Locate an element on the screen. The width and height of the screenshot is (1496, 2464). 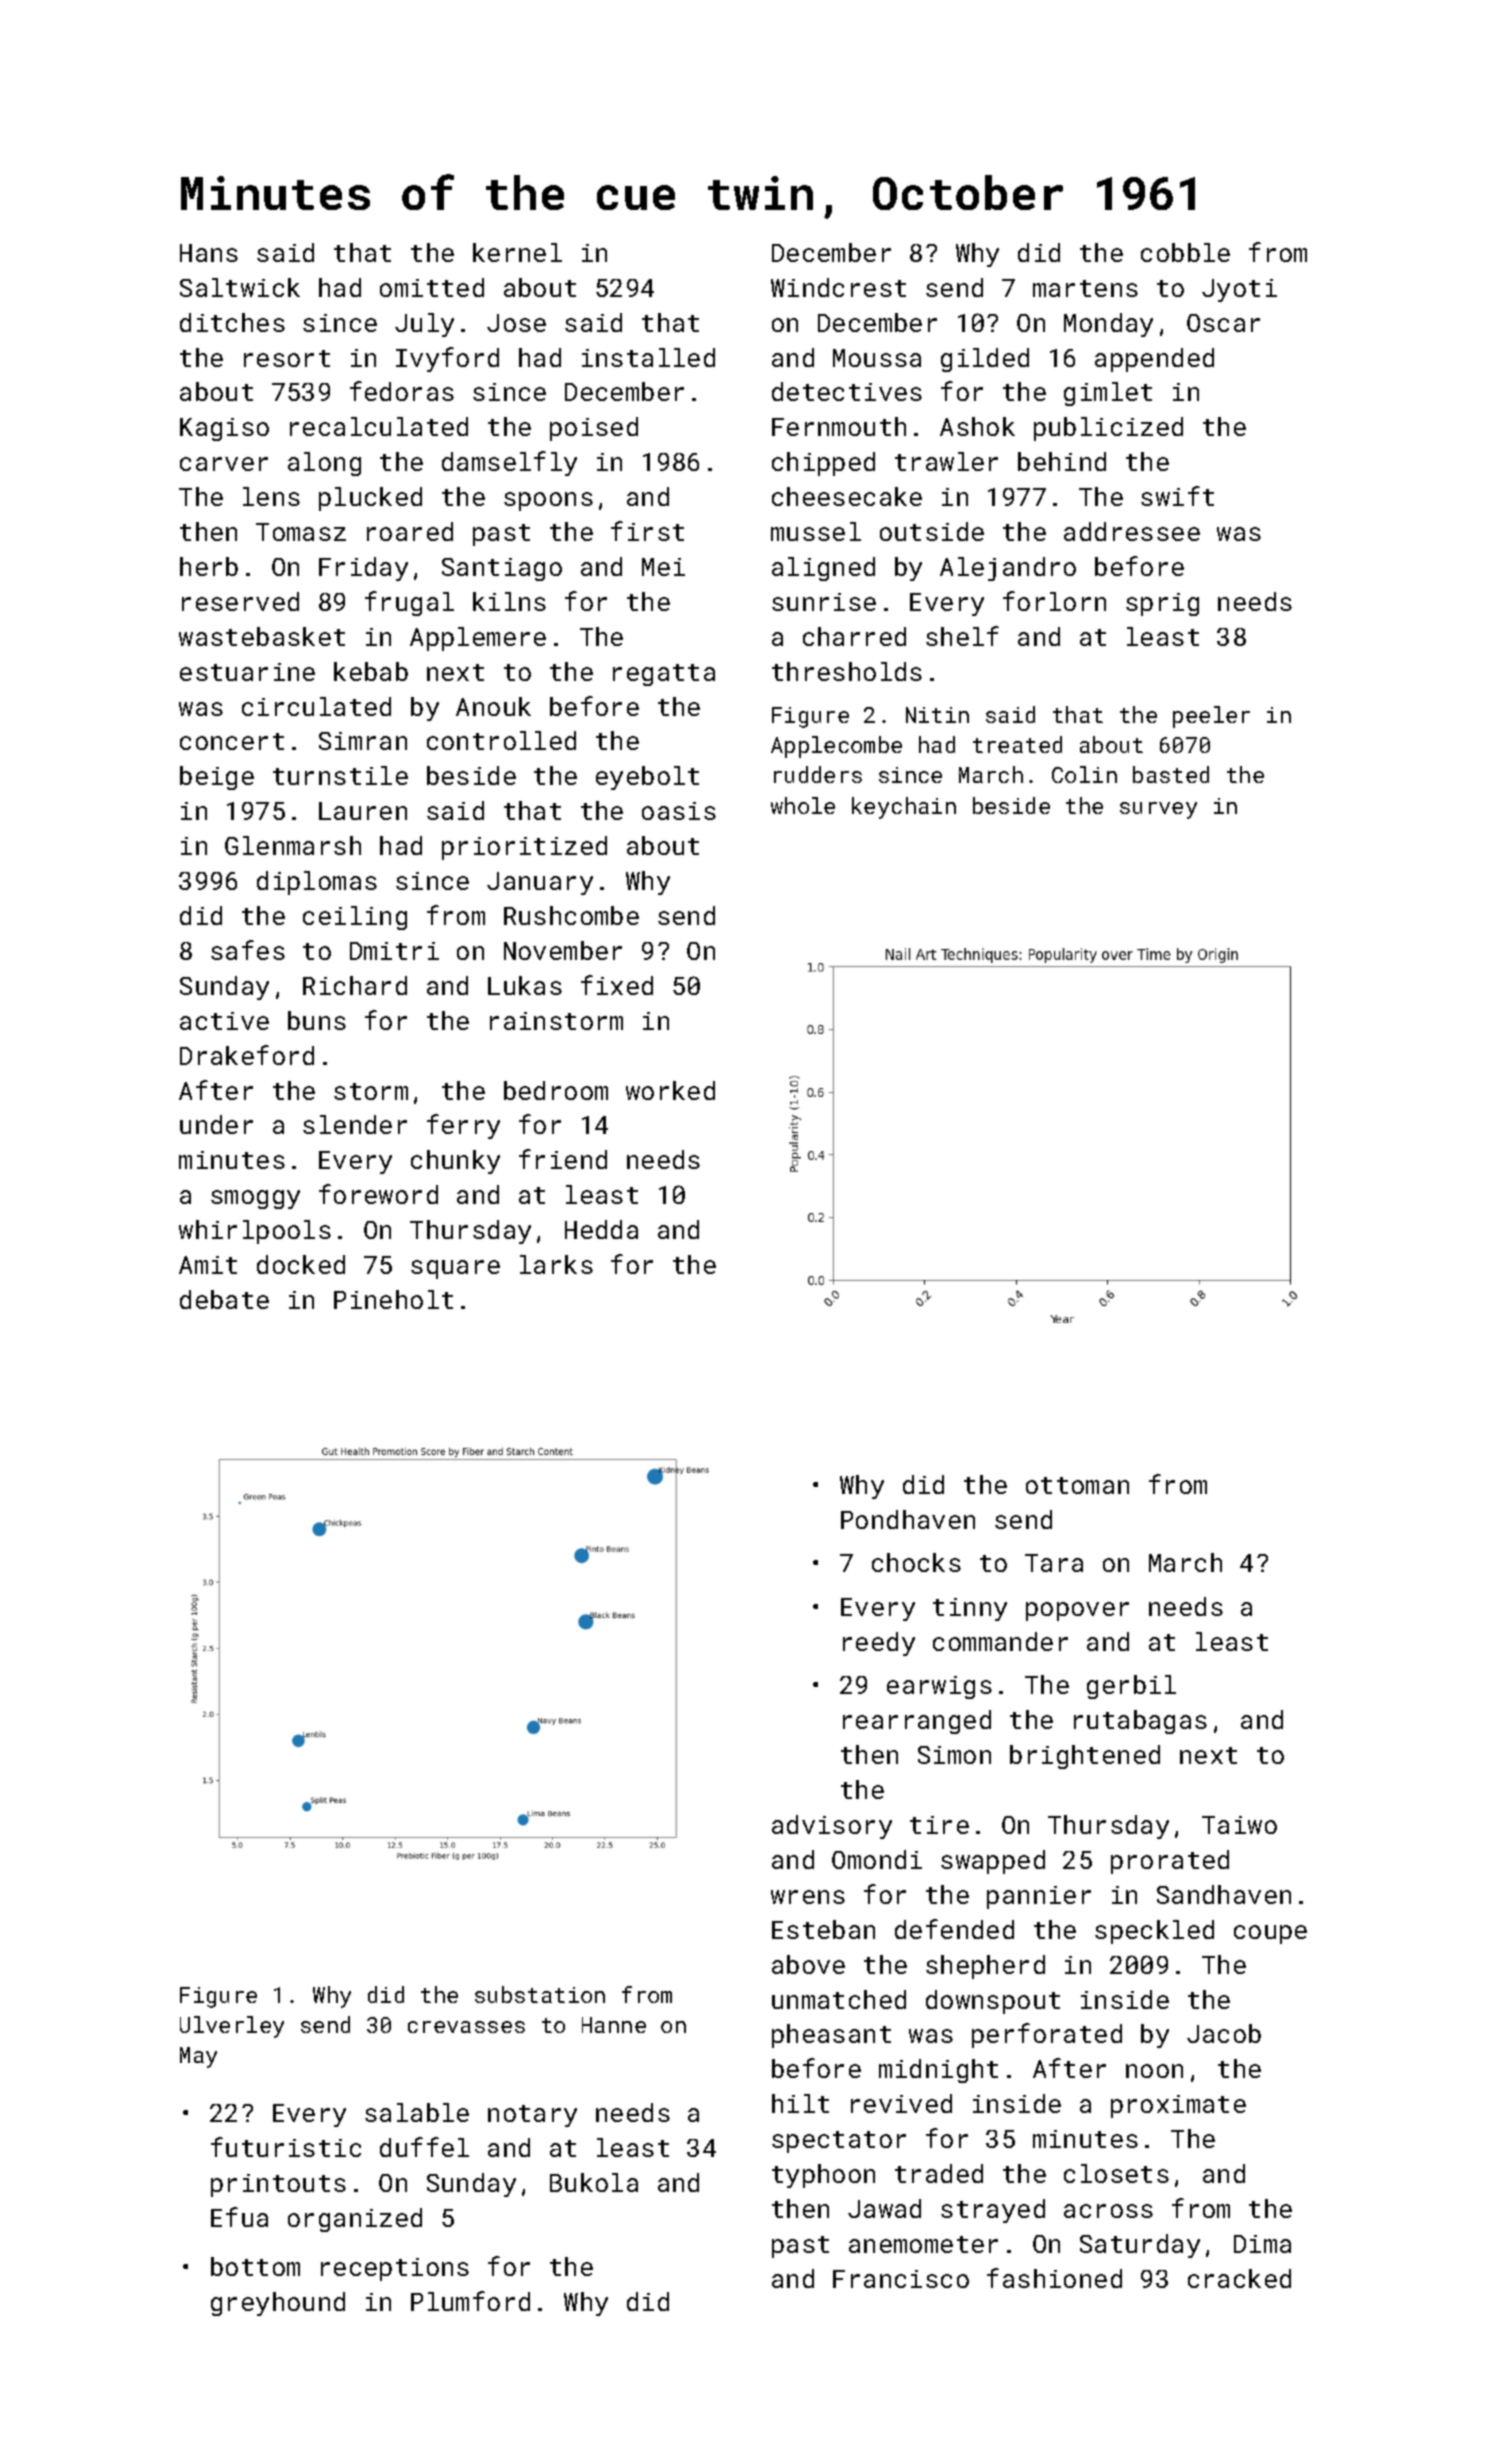
reedy is located at coordinates (879, 1644).
